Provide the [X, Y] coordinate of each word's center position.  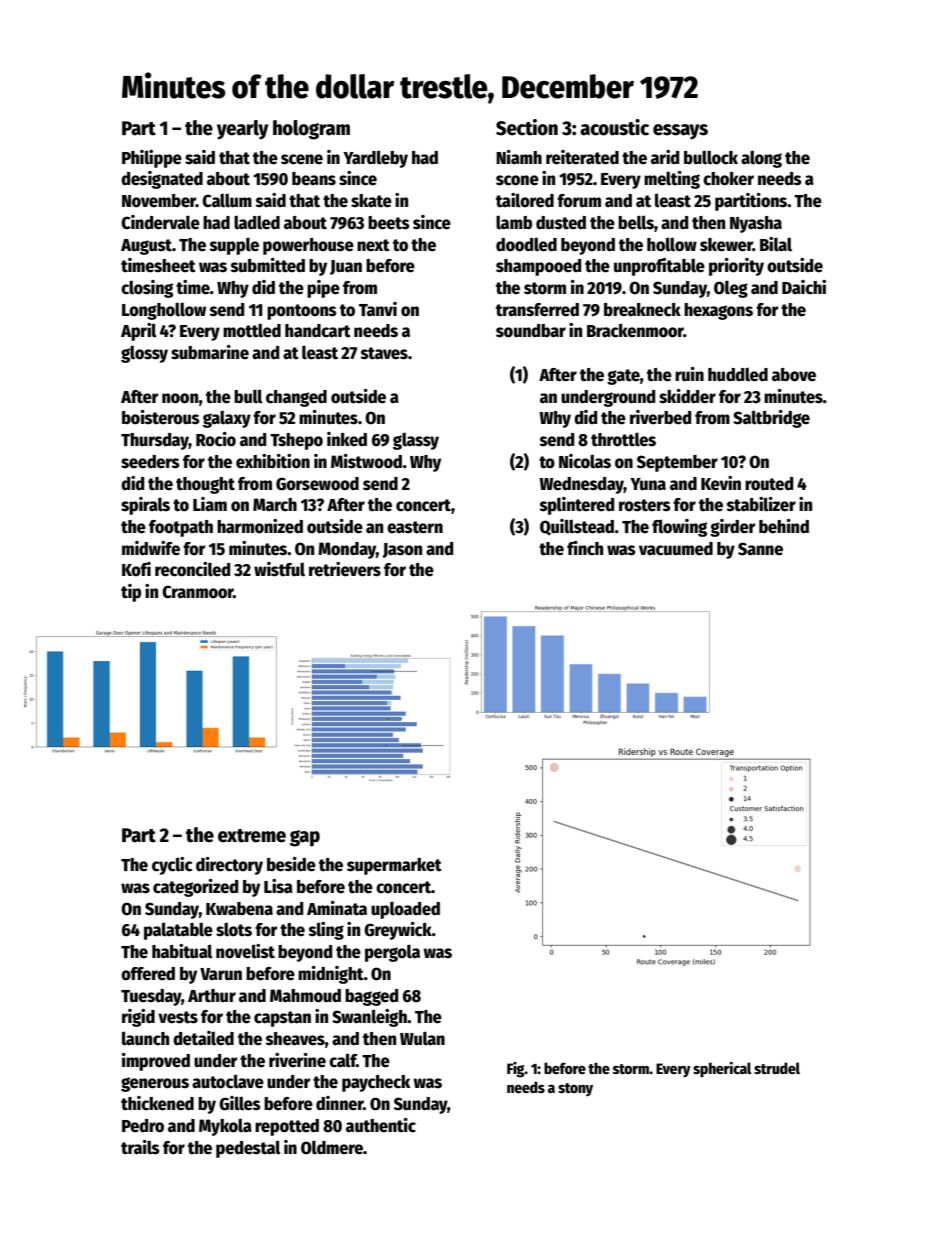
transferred [537, 310]
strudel [777, 1068]
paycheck [376, 1083]
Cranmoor [198, 592]
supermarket [394, 866]
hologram [311, 130]
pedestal [248, 1149]
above [794, 375]
